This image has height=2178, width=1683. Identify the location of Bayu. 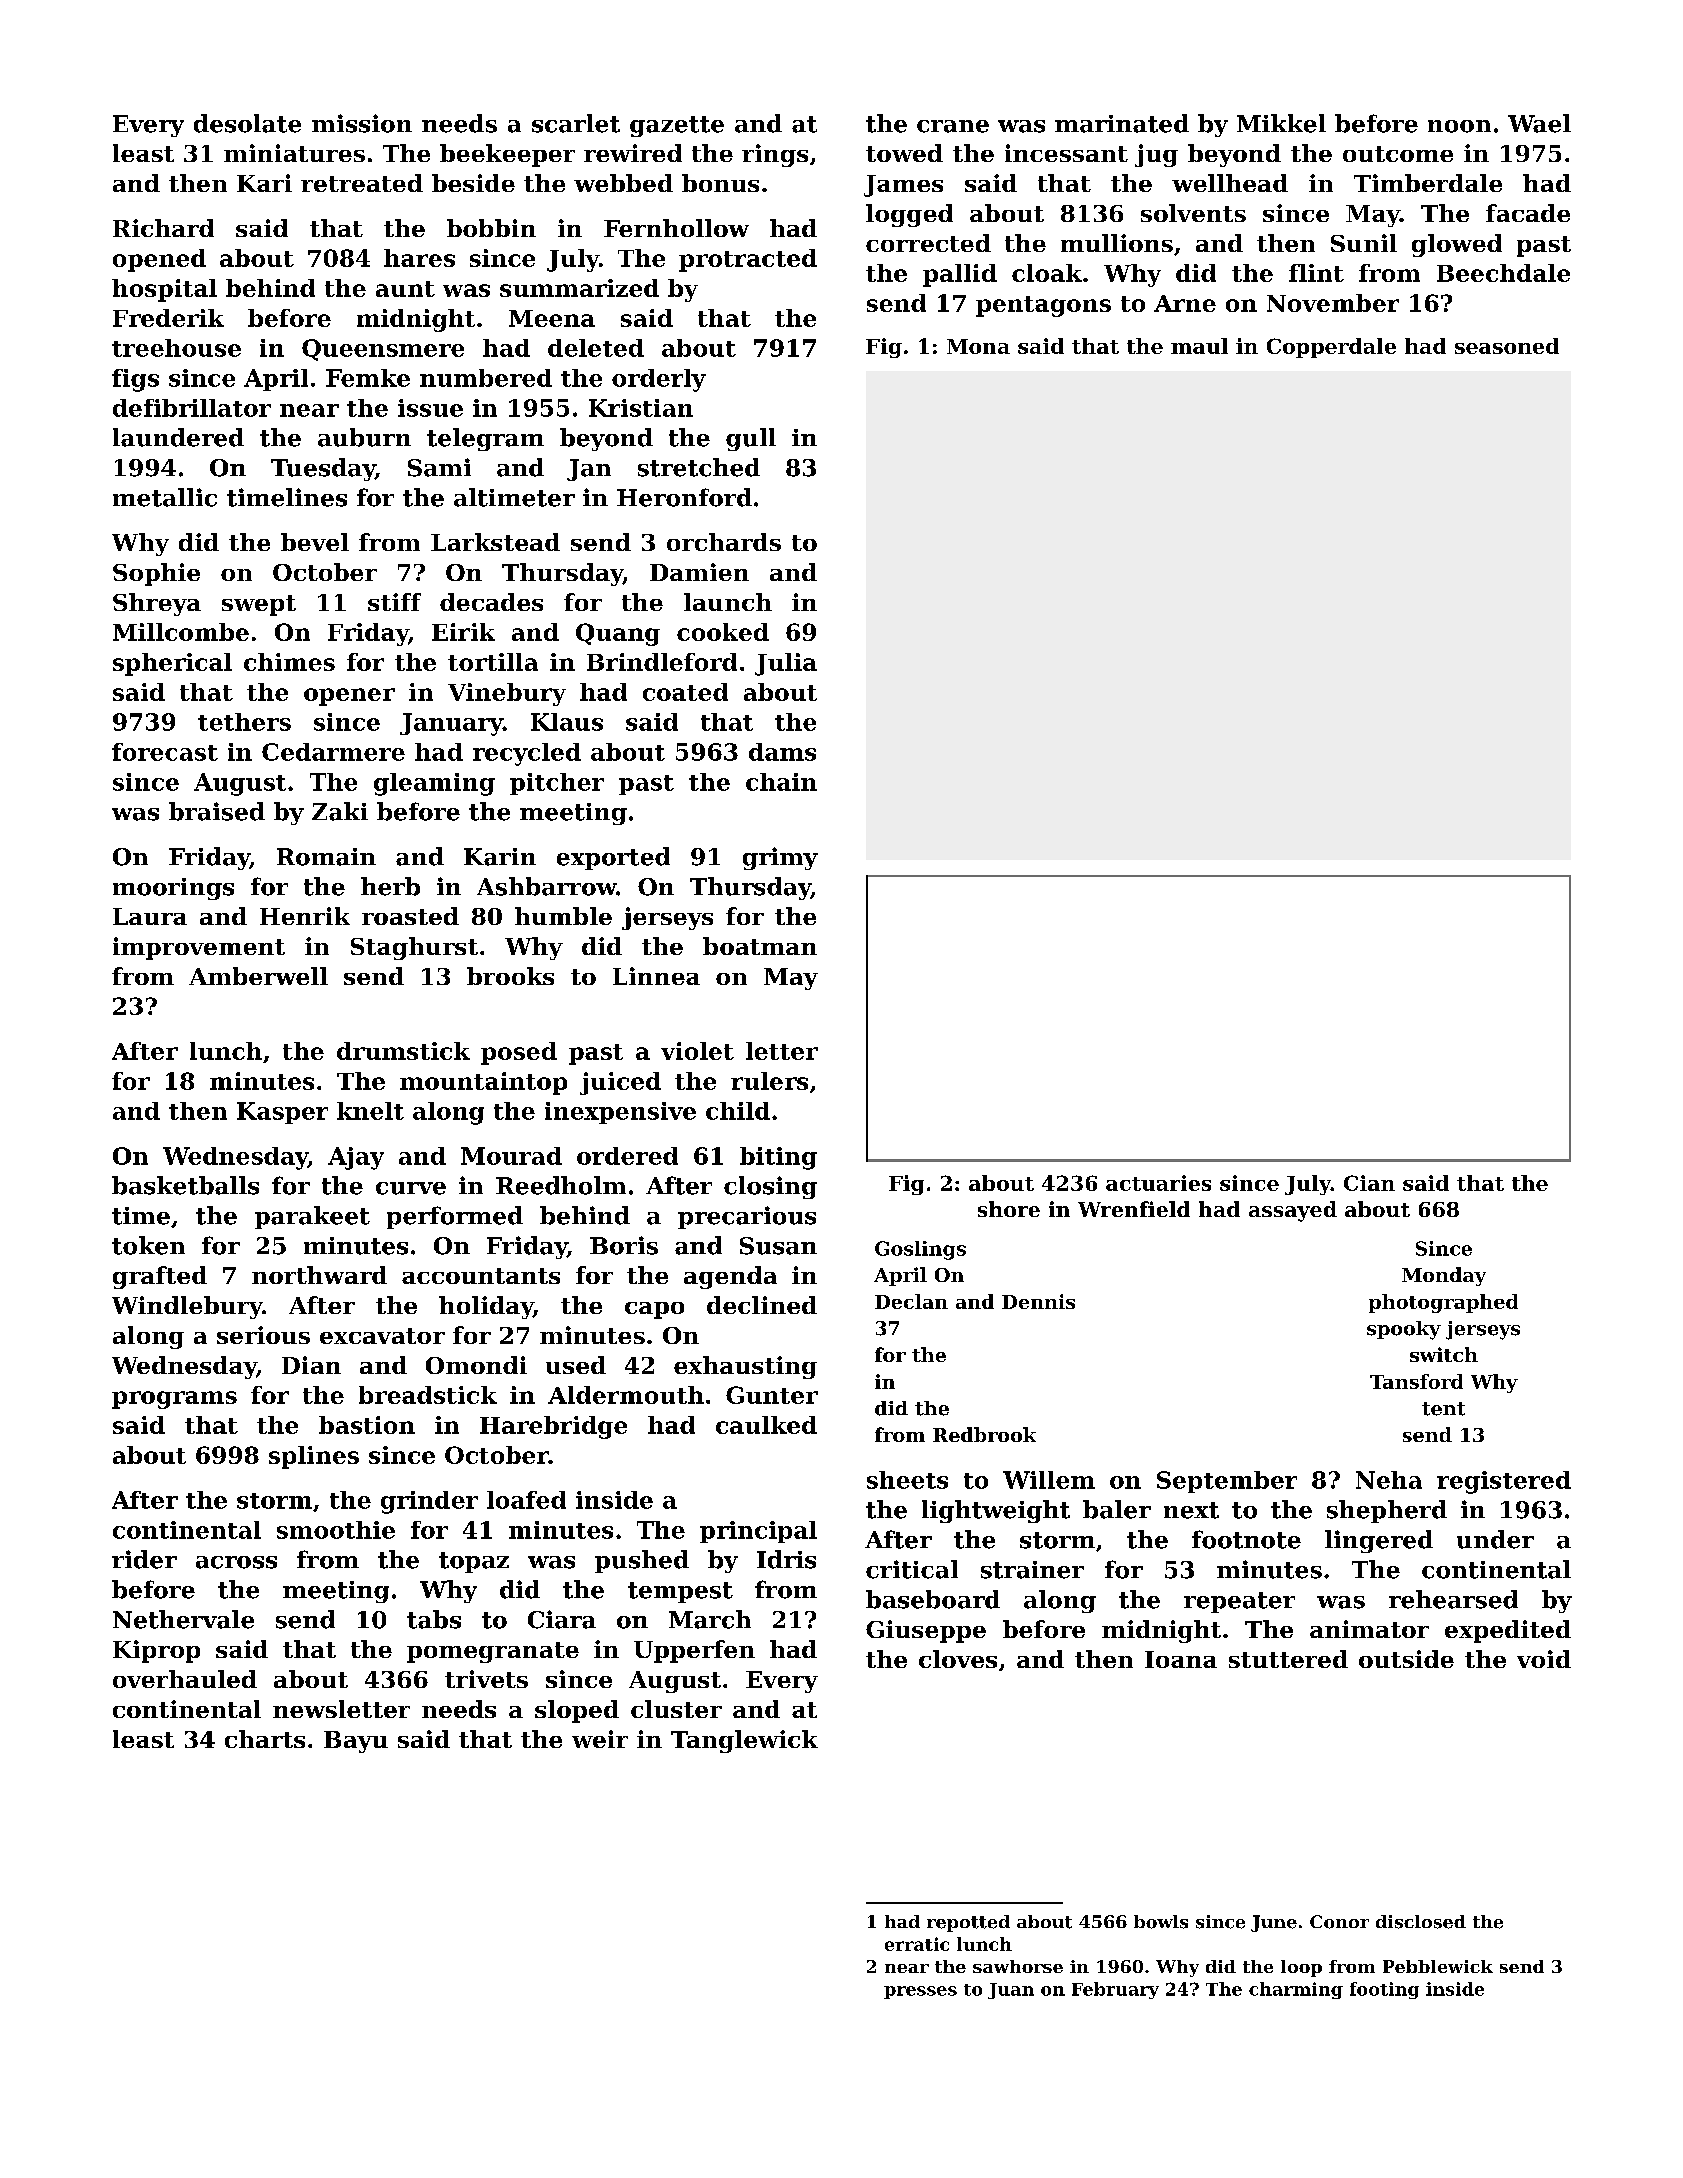
(356, 1742).
